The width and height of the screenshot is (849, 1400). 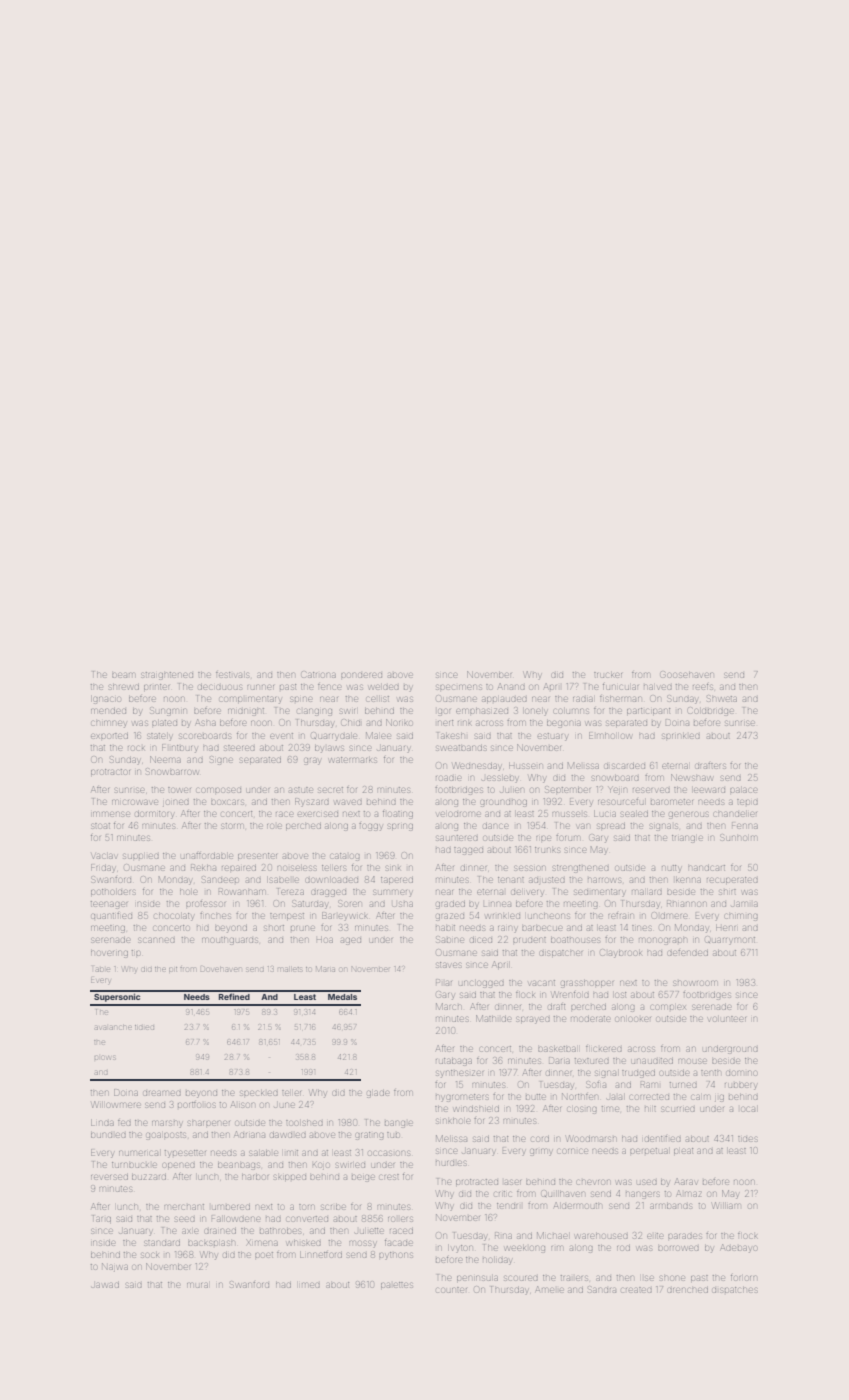 What do you see at coordinates (232, 675) in the screenshot?
I see `festivals` at bounding box center [232, 675].
